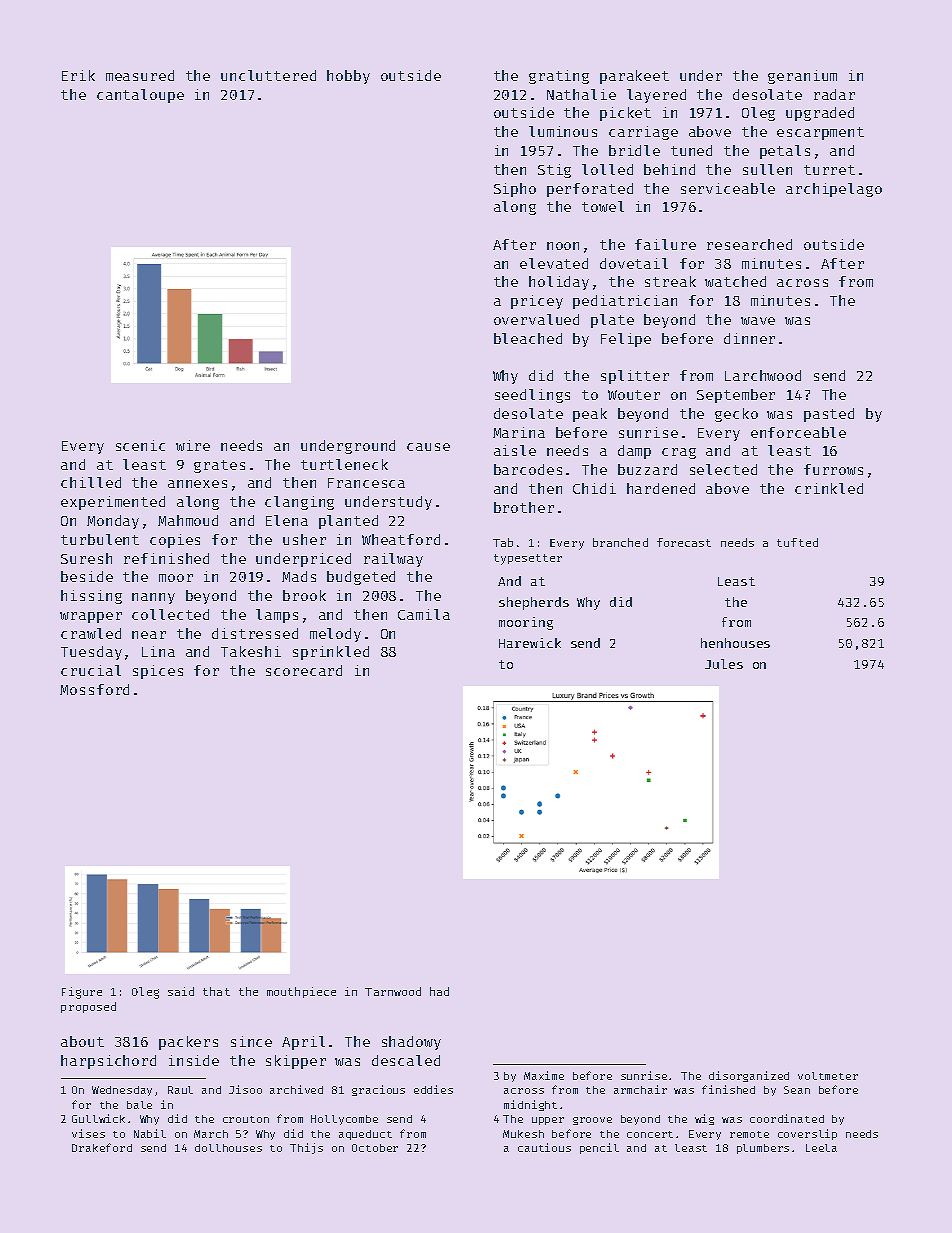  I want to click on luminous, so click(563, 131).
